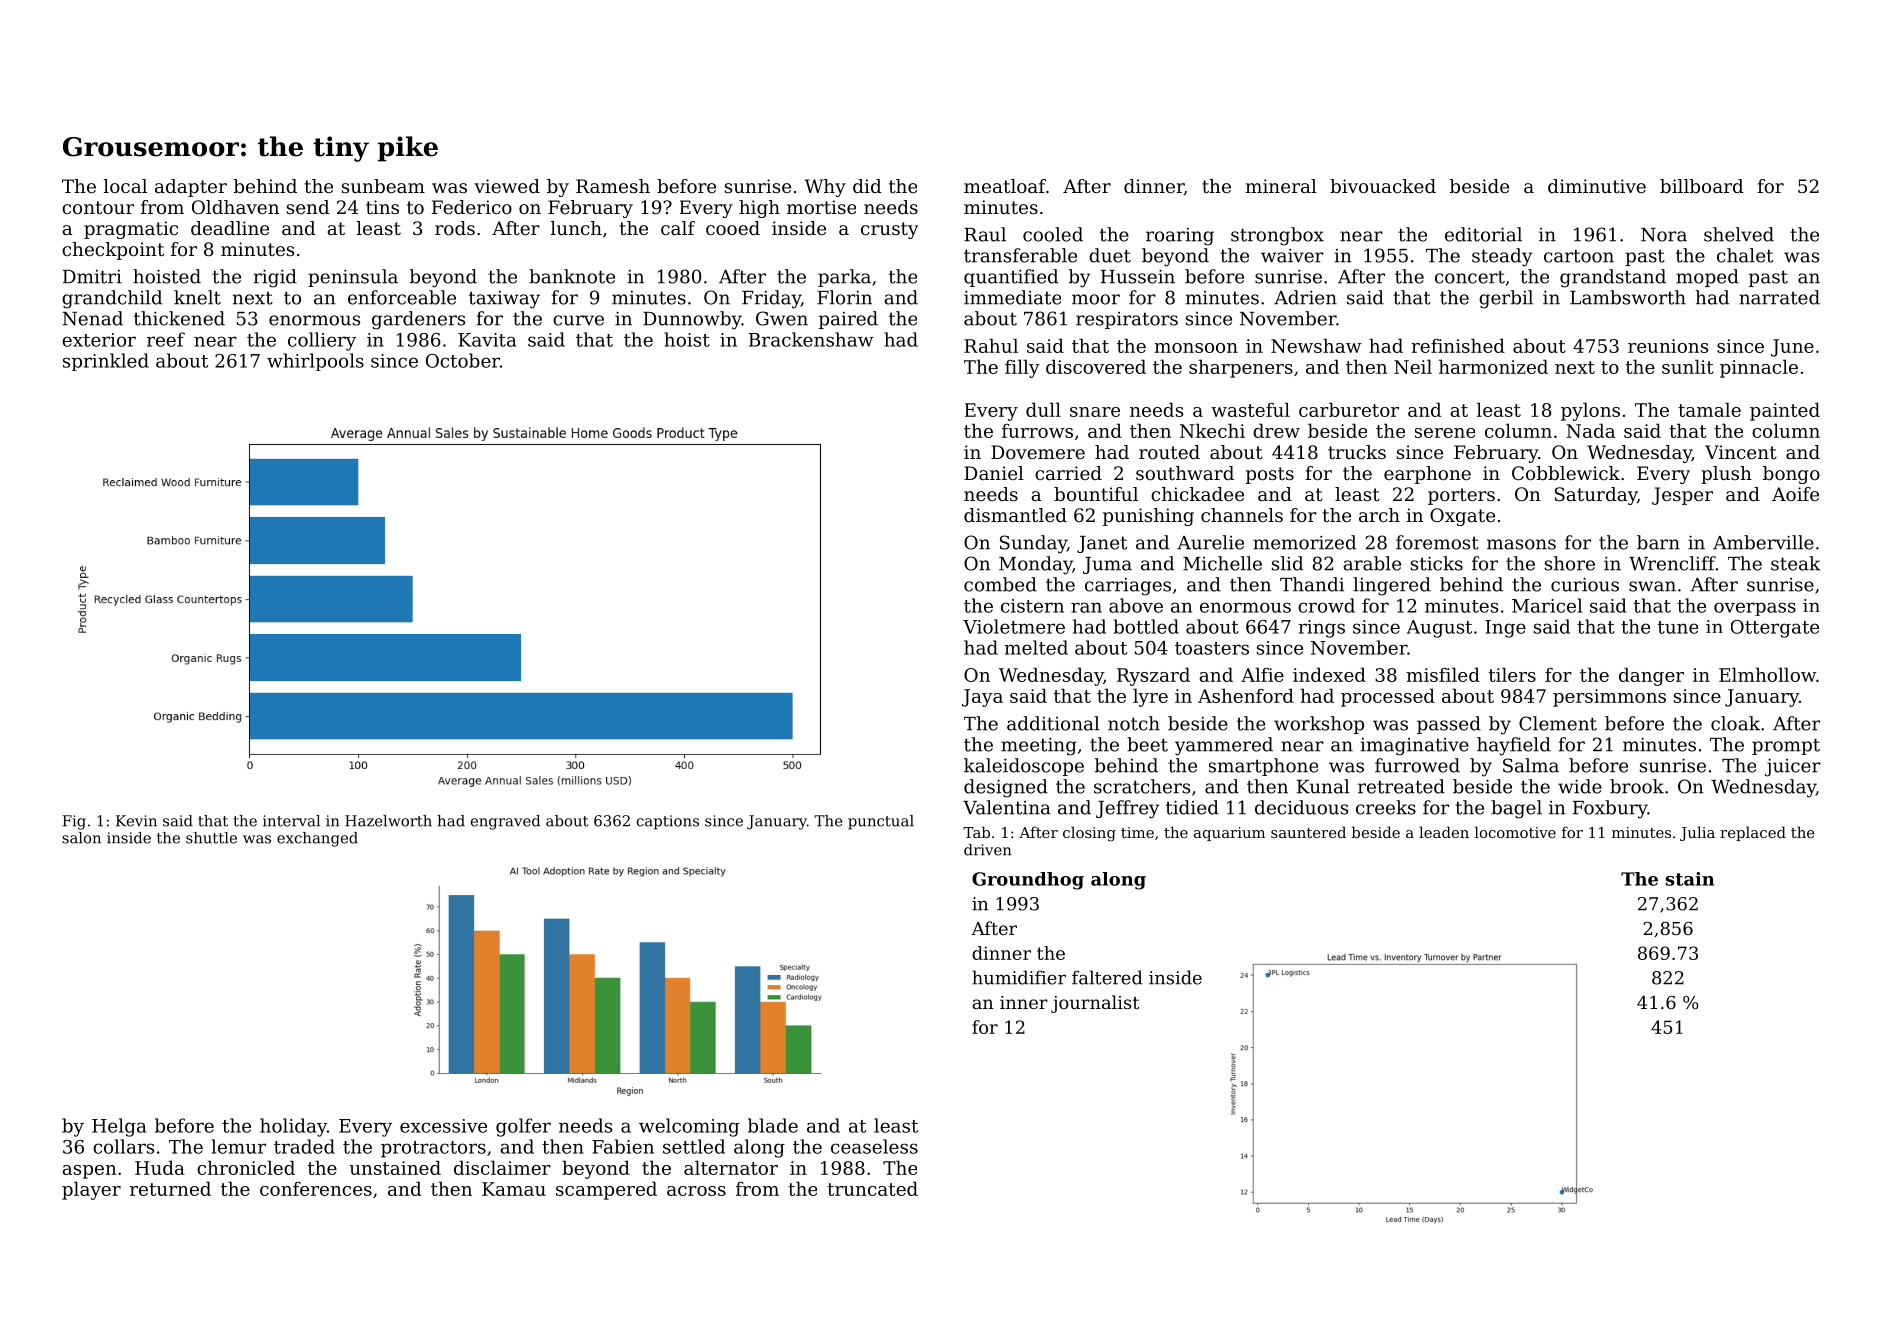 The image size is (1882, 1331). Describe the element at coordinates (514, 1189) in the screenshot. I see `Kamau` at that location.
